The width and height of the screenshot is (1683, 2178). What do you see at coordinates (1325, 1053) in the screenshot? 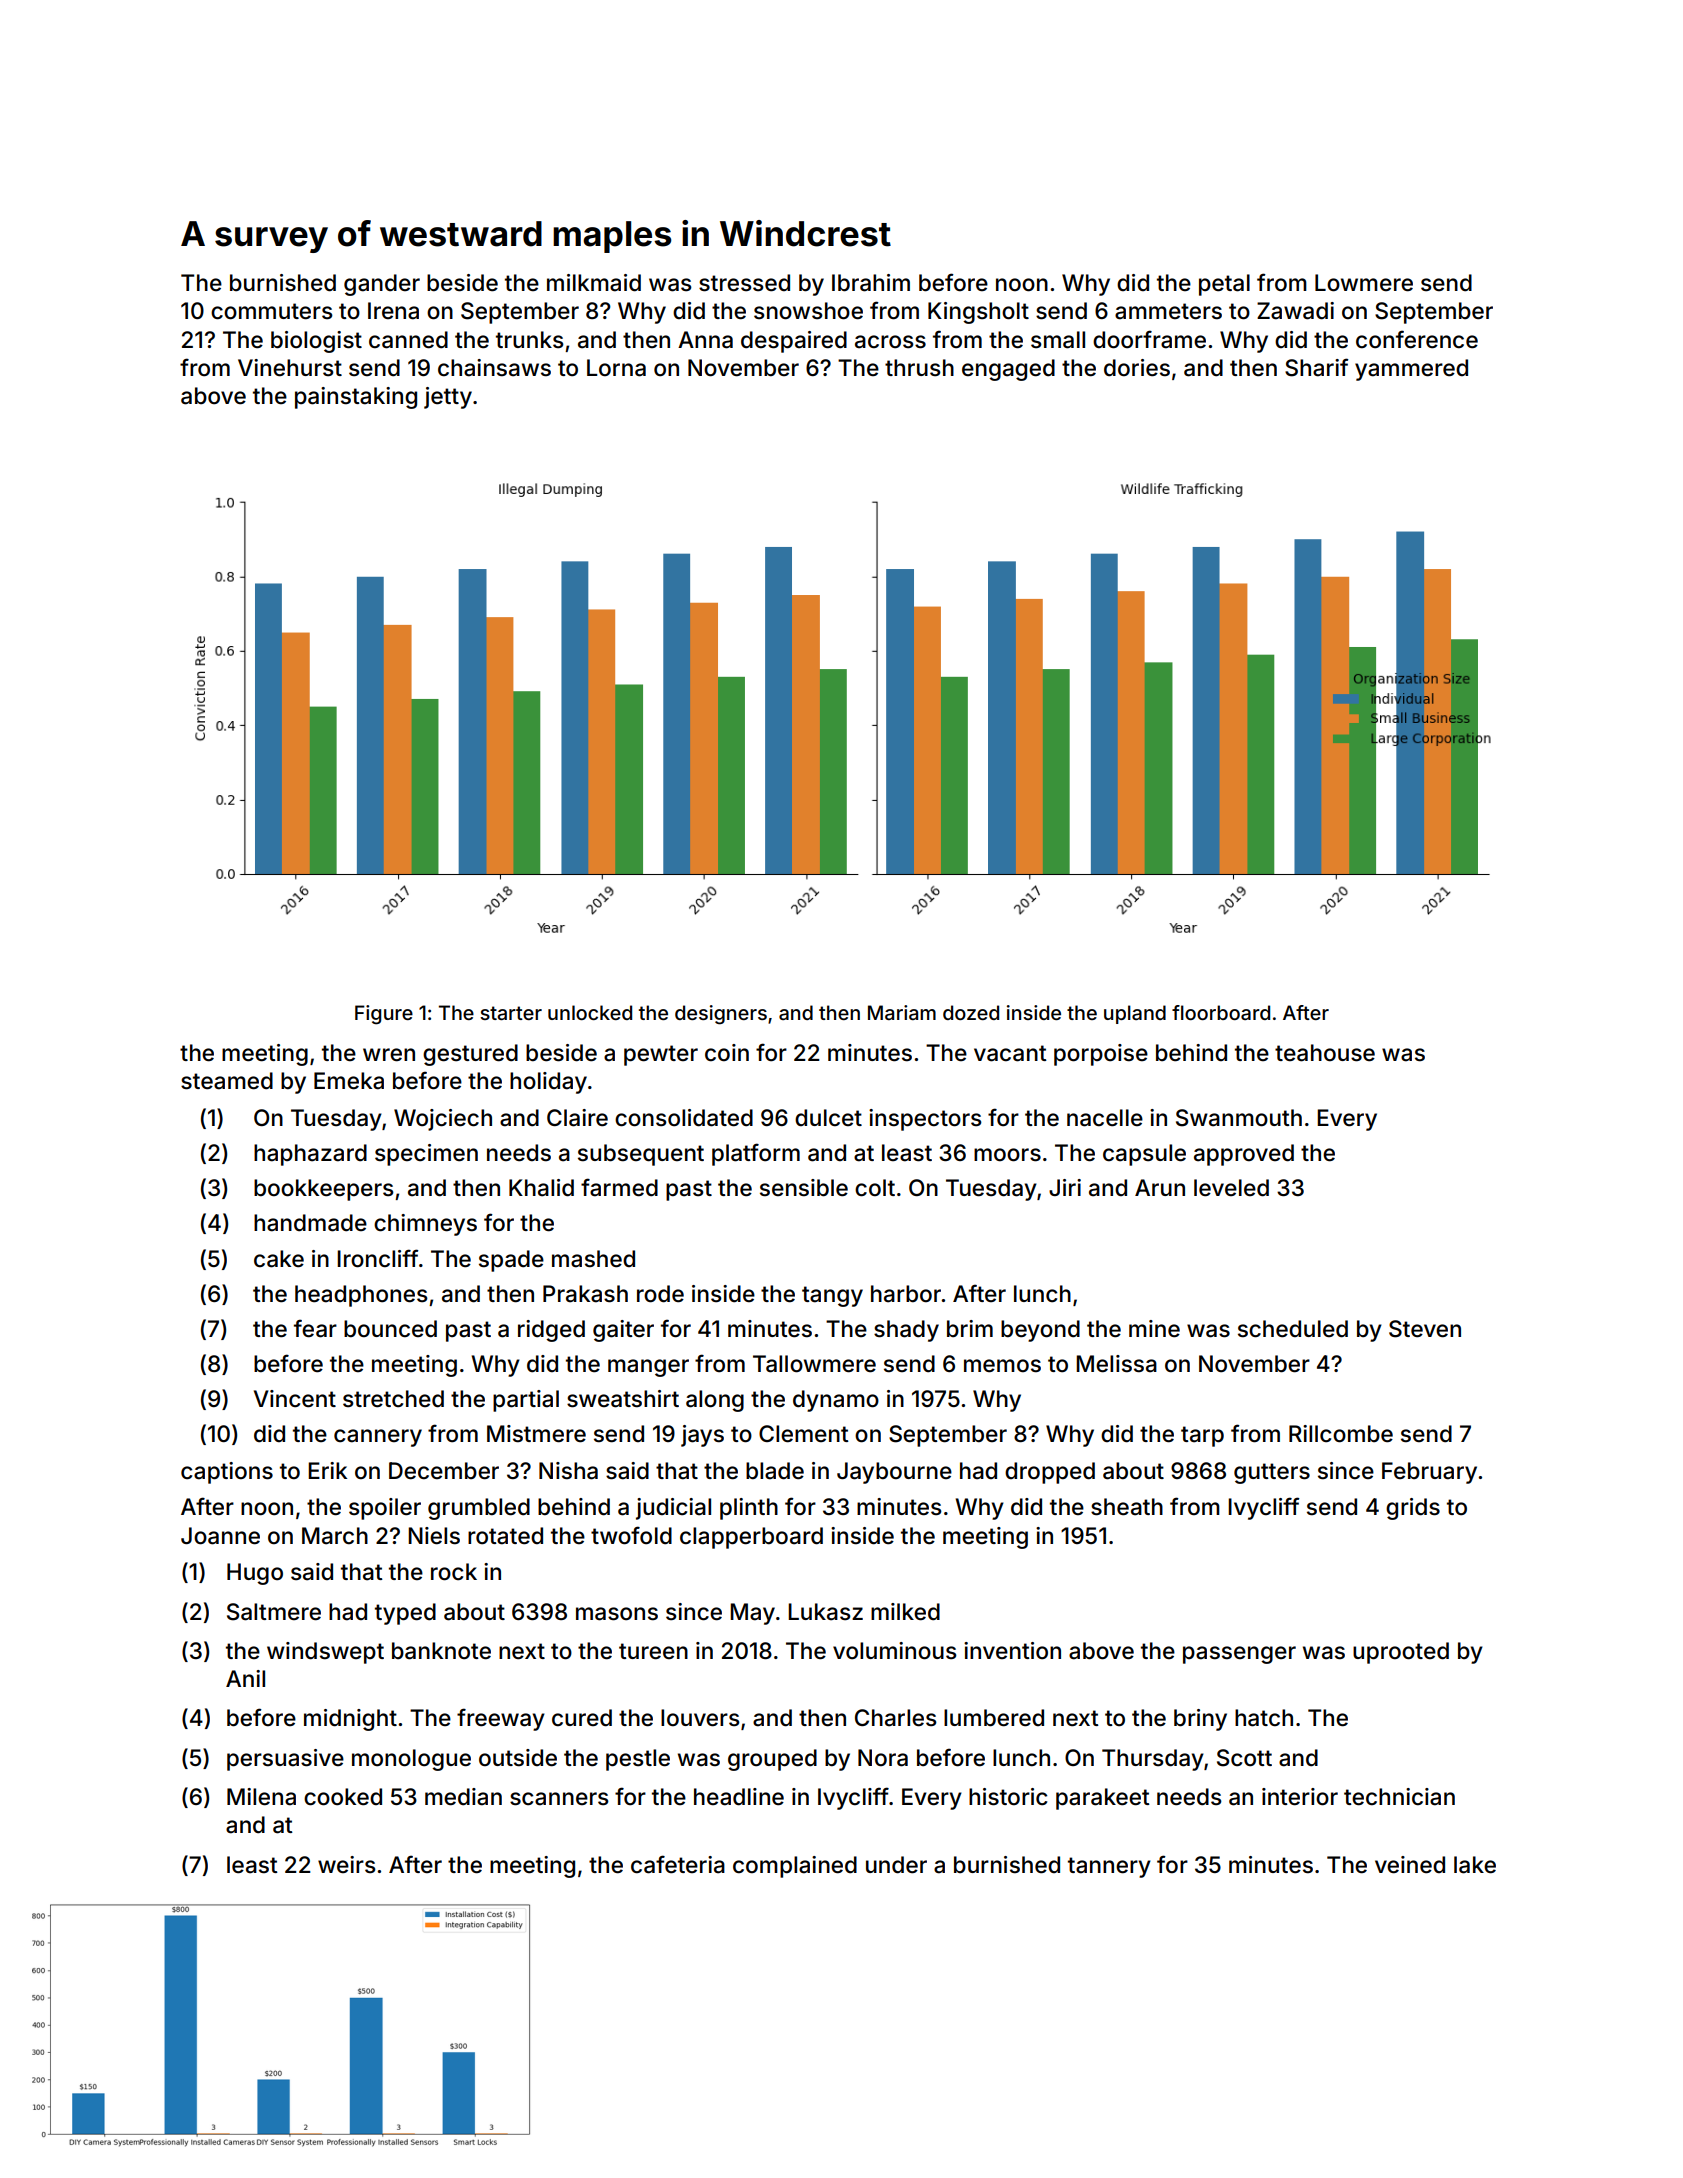
I see `teahouse` at bounding box center [1325, 1053].
